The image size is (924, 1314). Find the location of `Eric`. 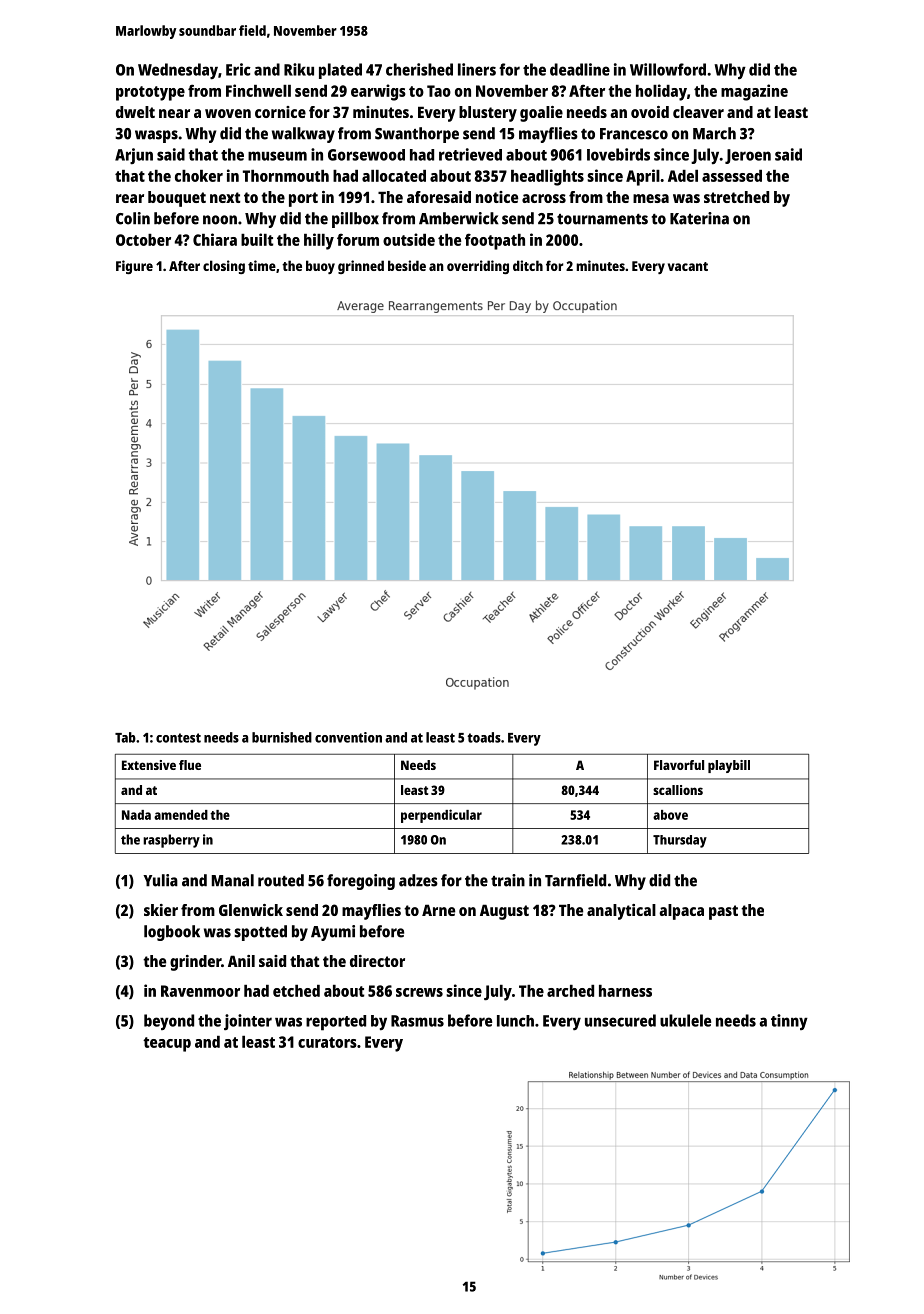

Eric is located at coordinates (238, 69).
